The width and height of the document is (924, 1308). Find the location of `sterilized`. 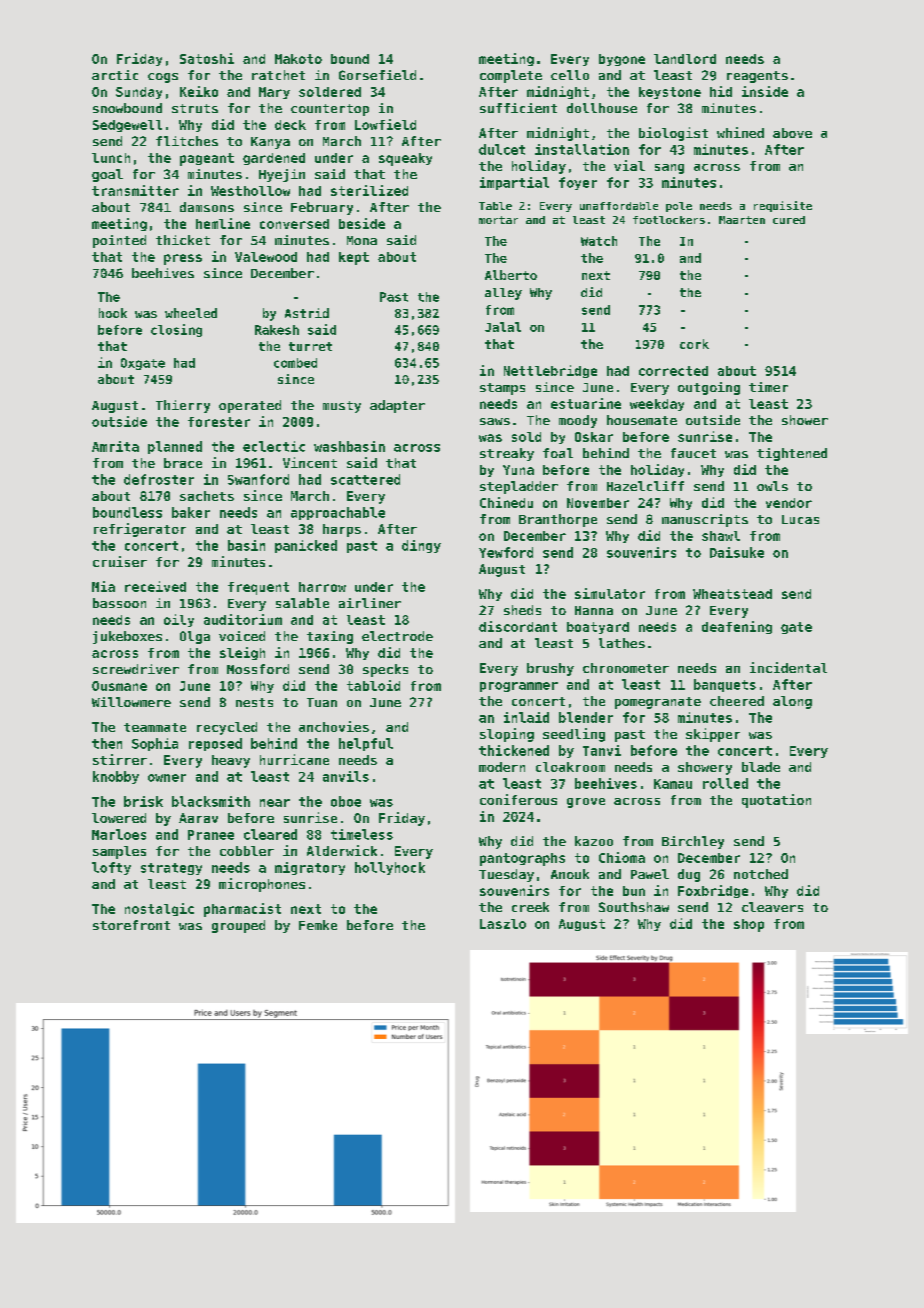

sterilized is located at coordinates (369, 190).
